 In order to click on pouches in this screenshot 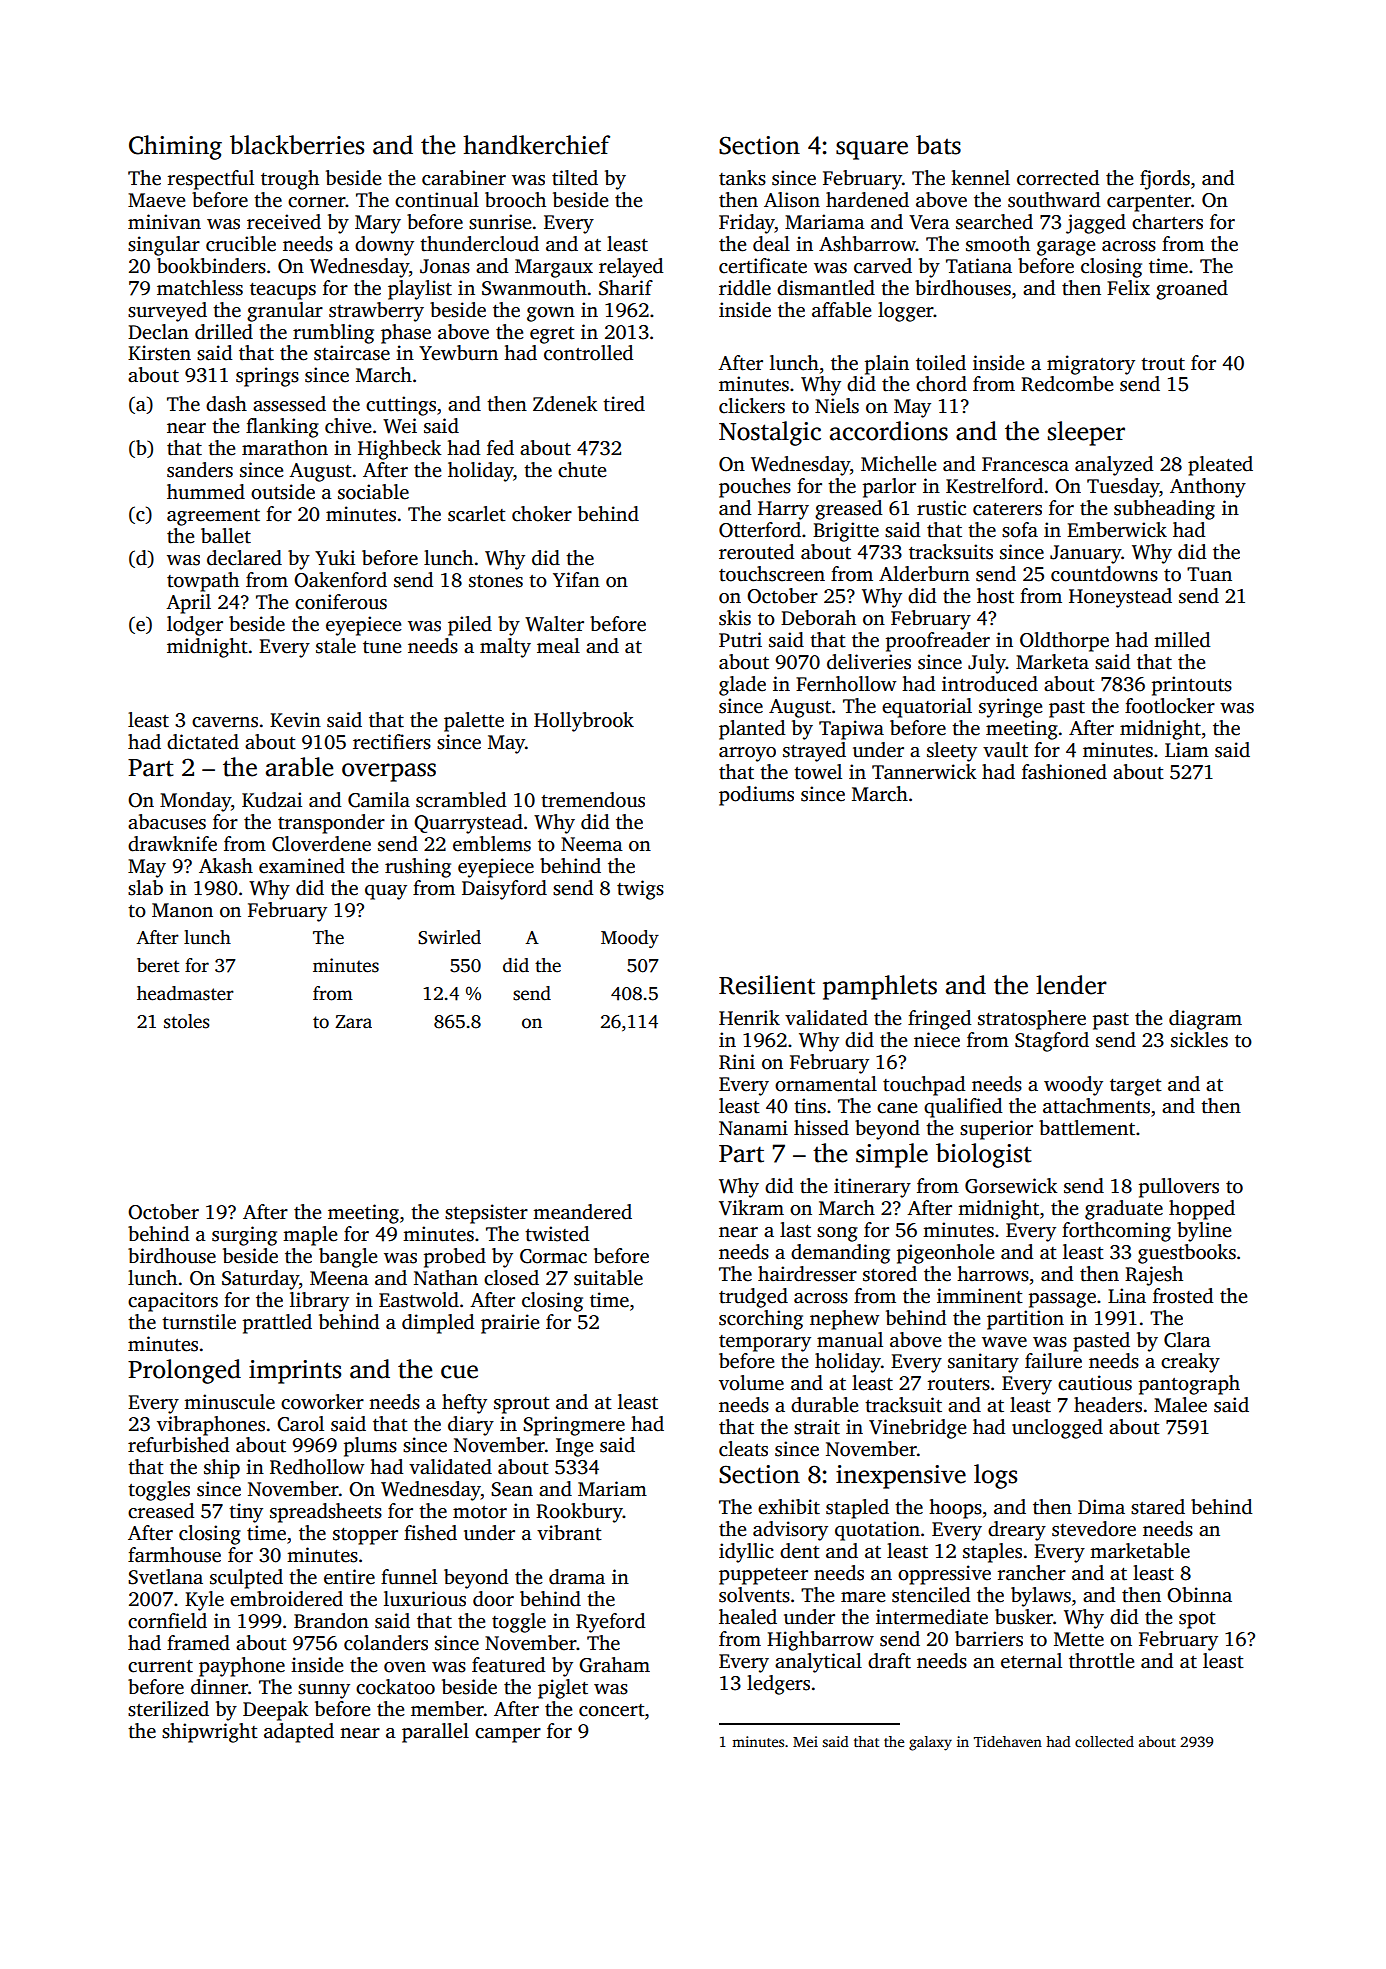, I will do `click(755, 488)`.
